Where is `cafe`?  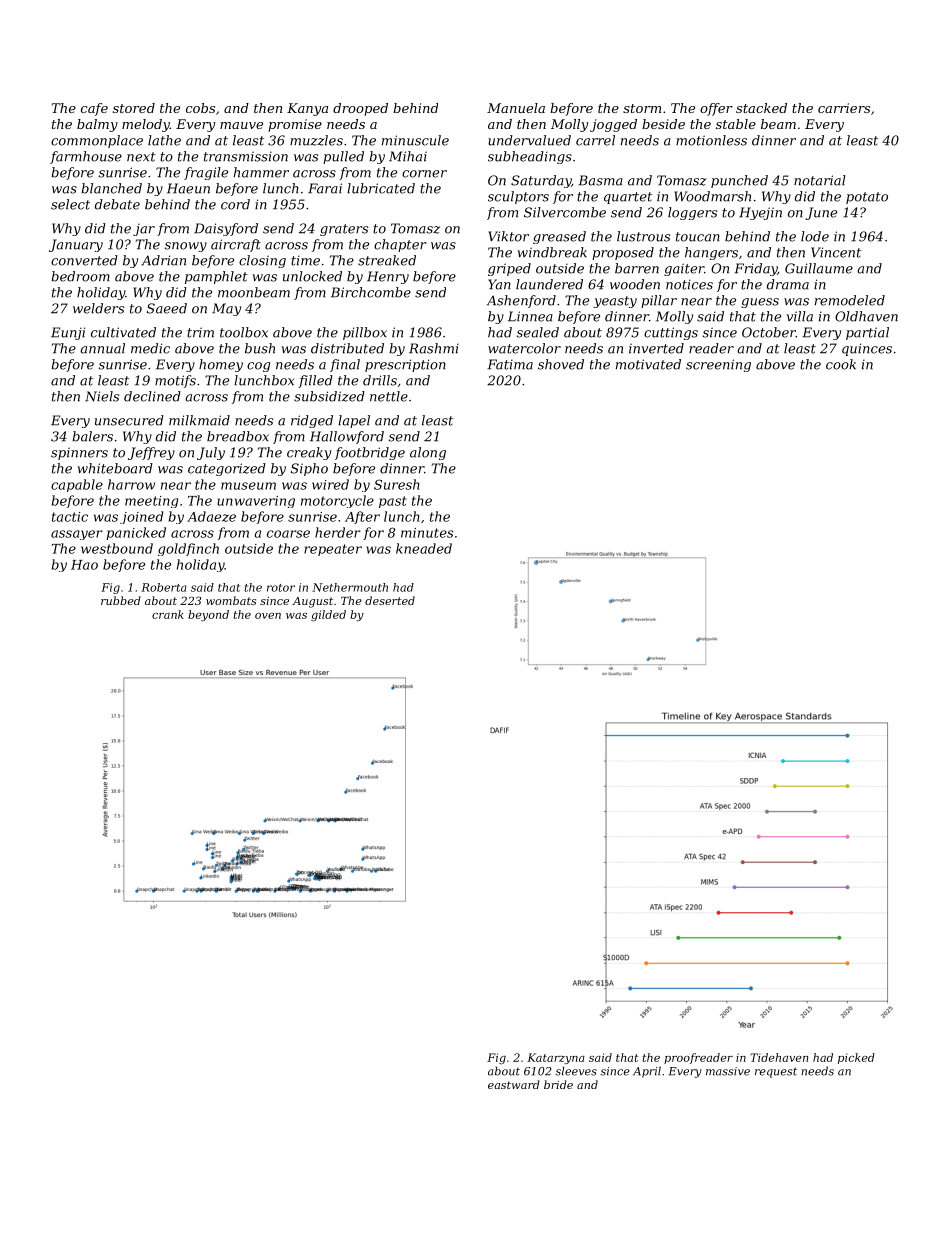 cafe is located at coordinates (94, 109).
